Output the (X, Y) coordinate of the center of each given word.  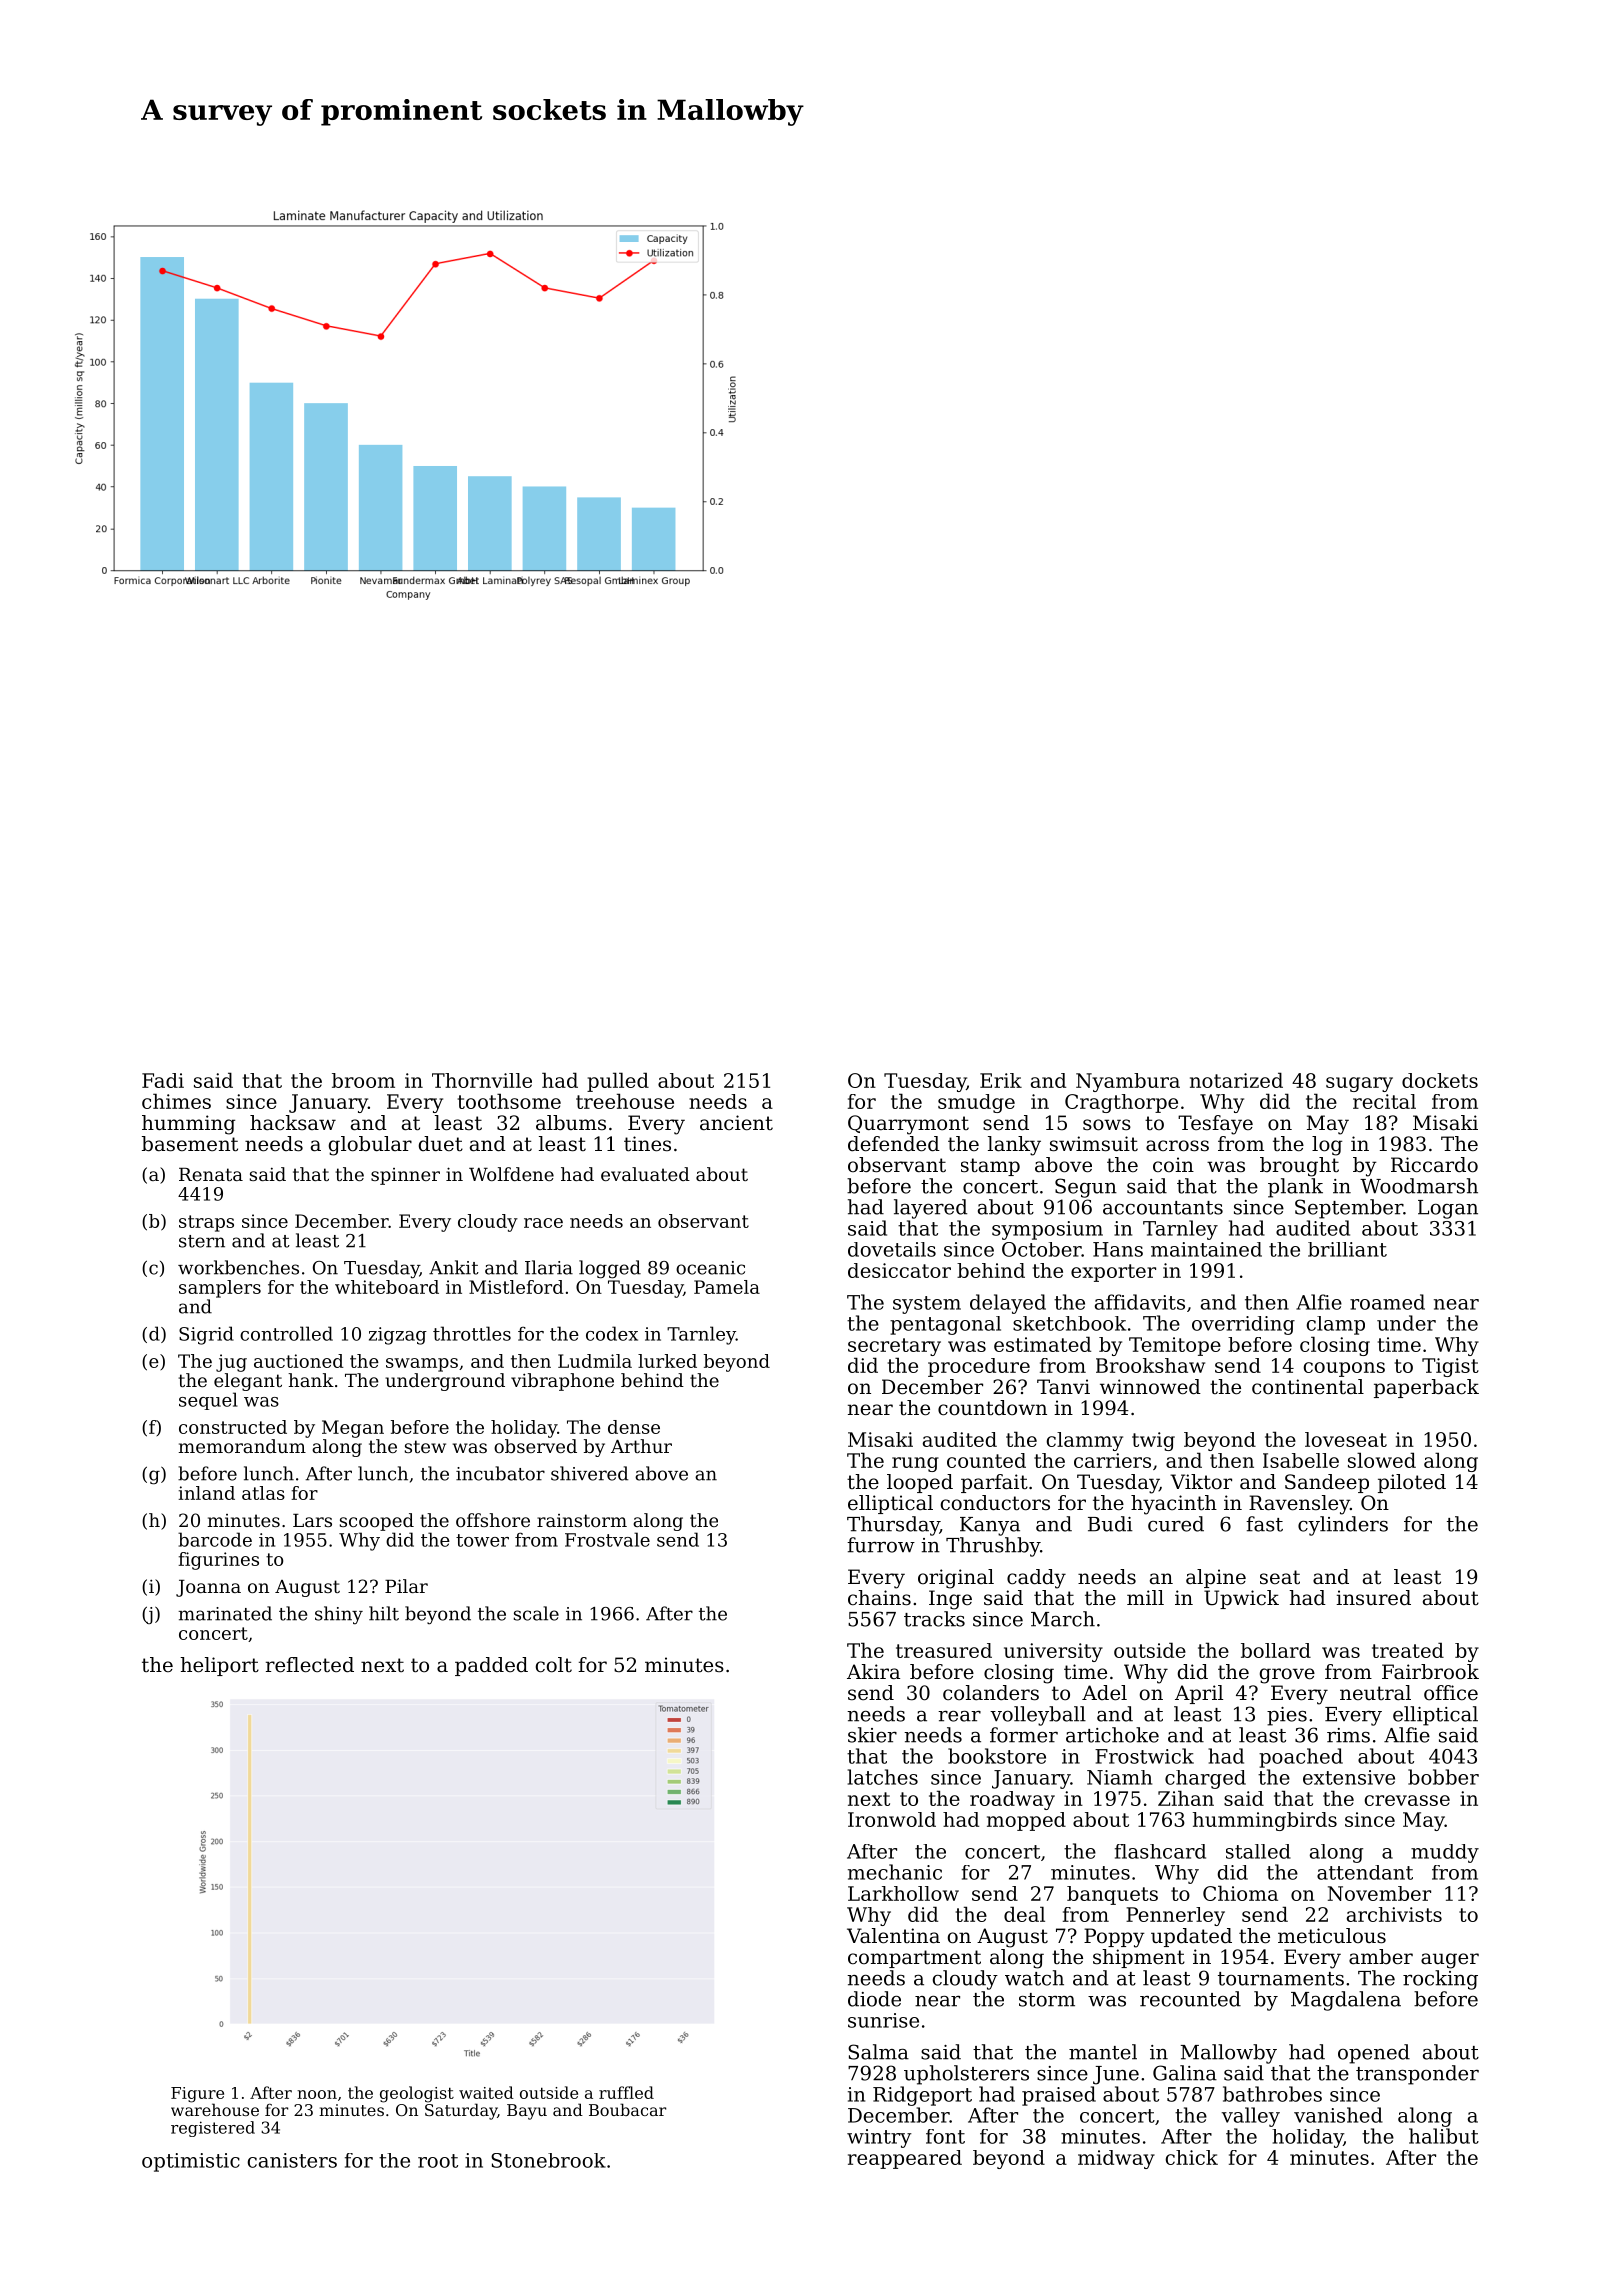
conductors (995, 1503)
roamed (1387, 1302)
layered (930, 1209)
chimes (176, 1101)
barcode (215, 1539)
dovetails (892, 1249)
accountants (1163, 1208)
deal (1024, 1914)
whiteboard (387, 1287)
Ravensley (1299, 1505)
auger (1450, 1961)
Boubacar (627, 2109)
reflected (310, 1665)
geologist (417, 2094)
